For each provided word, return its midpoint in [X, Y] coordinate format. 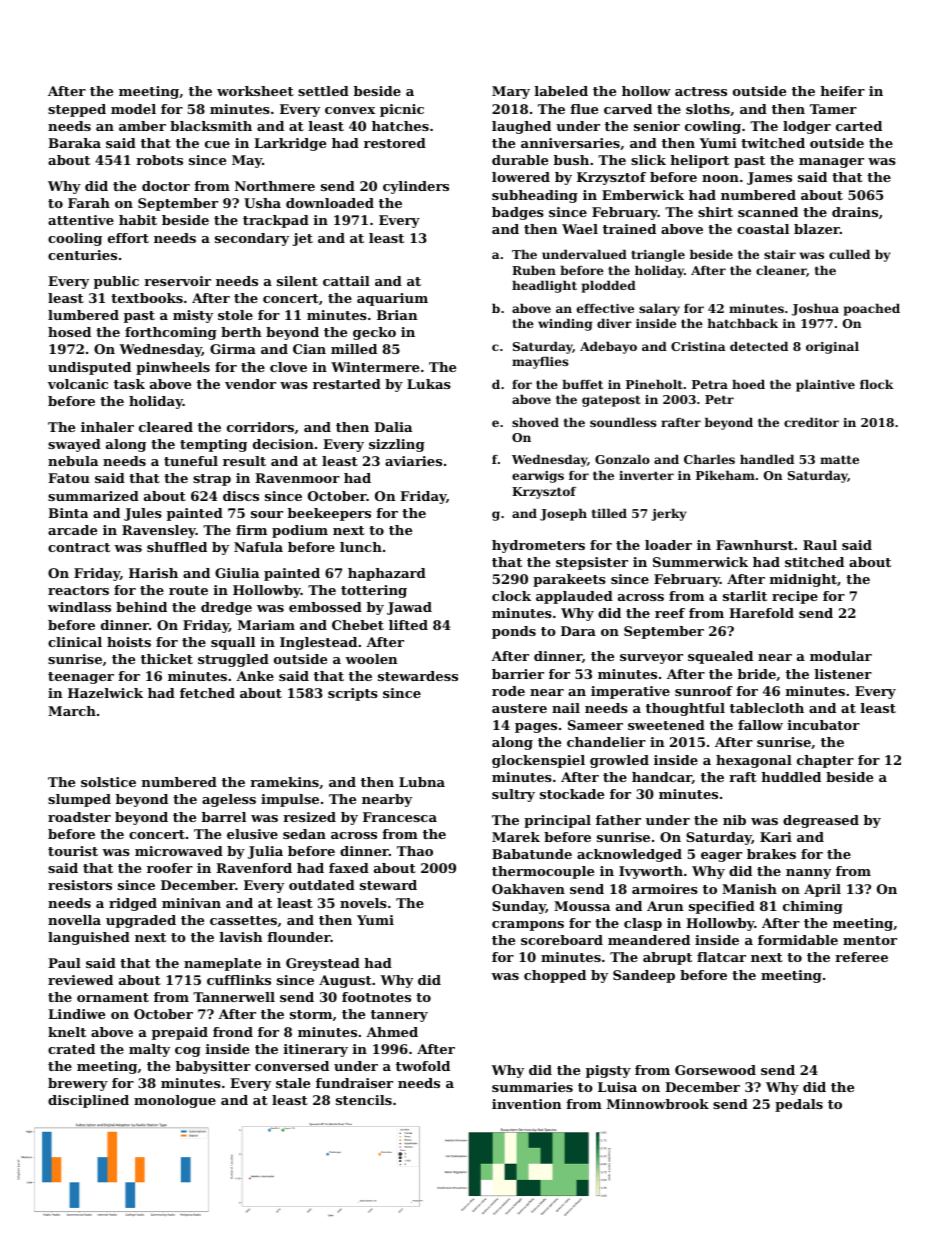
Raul [820, 545]
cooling [75, 239]
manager [831, 163]
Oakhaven [528, 889]
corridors [260, 427]
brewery [78, 1084]
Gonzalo [622, 459]
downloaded [330, 203]
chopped [555, 976]
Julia [265, 852]
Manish [749, 889]
